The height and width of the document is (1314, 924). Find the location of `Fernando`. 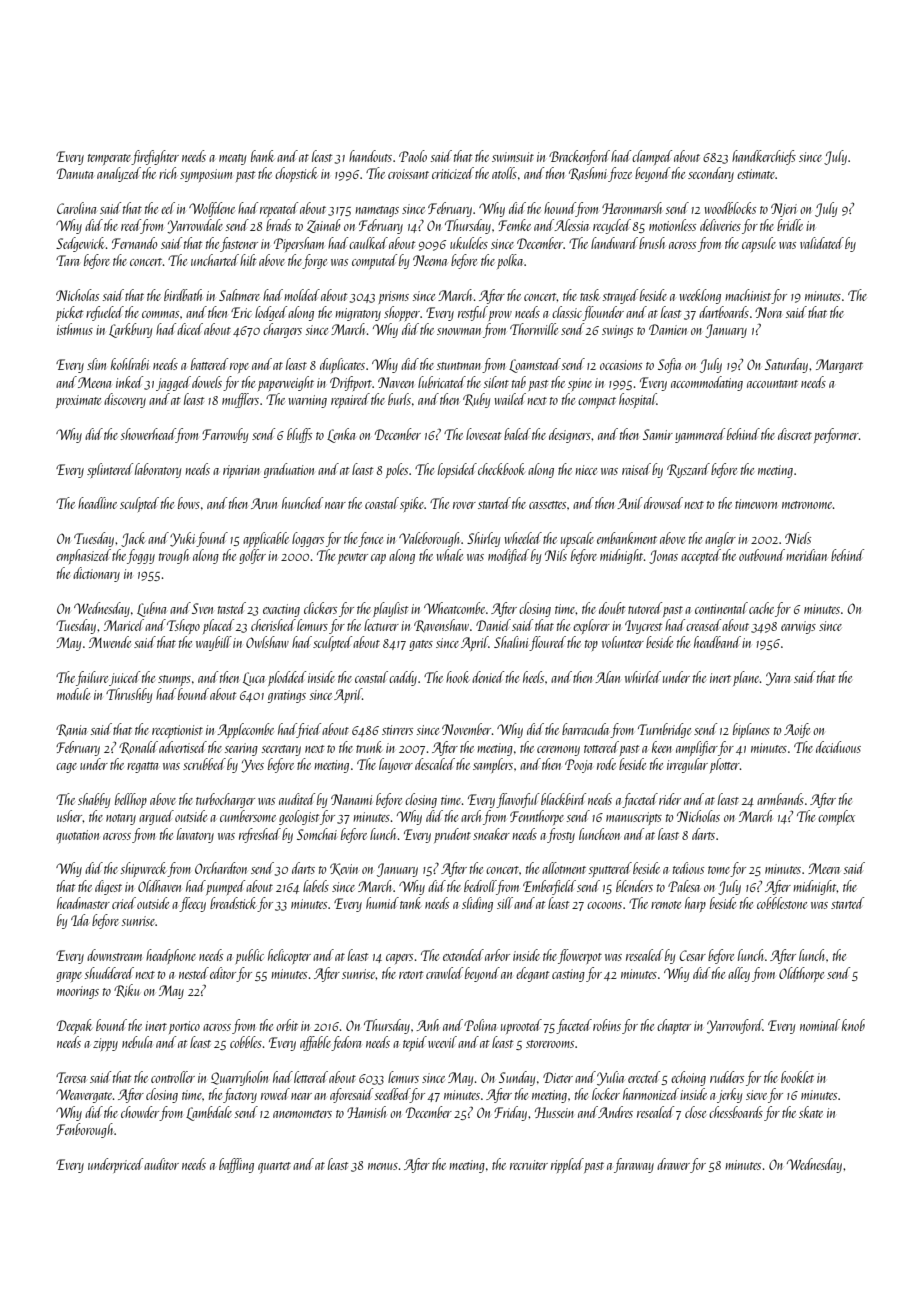

Fernando is located at coordinates (135, 243).
